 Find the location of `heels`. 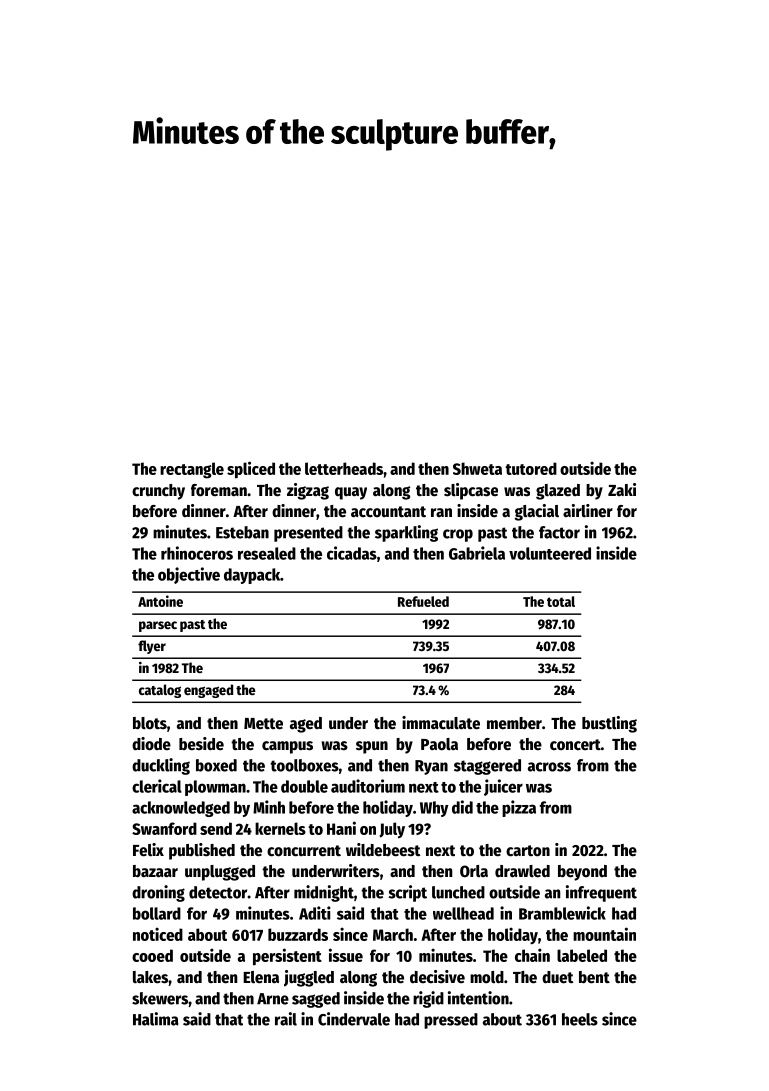

heels is located at coordinates (580, 1019).
